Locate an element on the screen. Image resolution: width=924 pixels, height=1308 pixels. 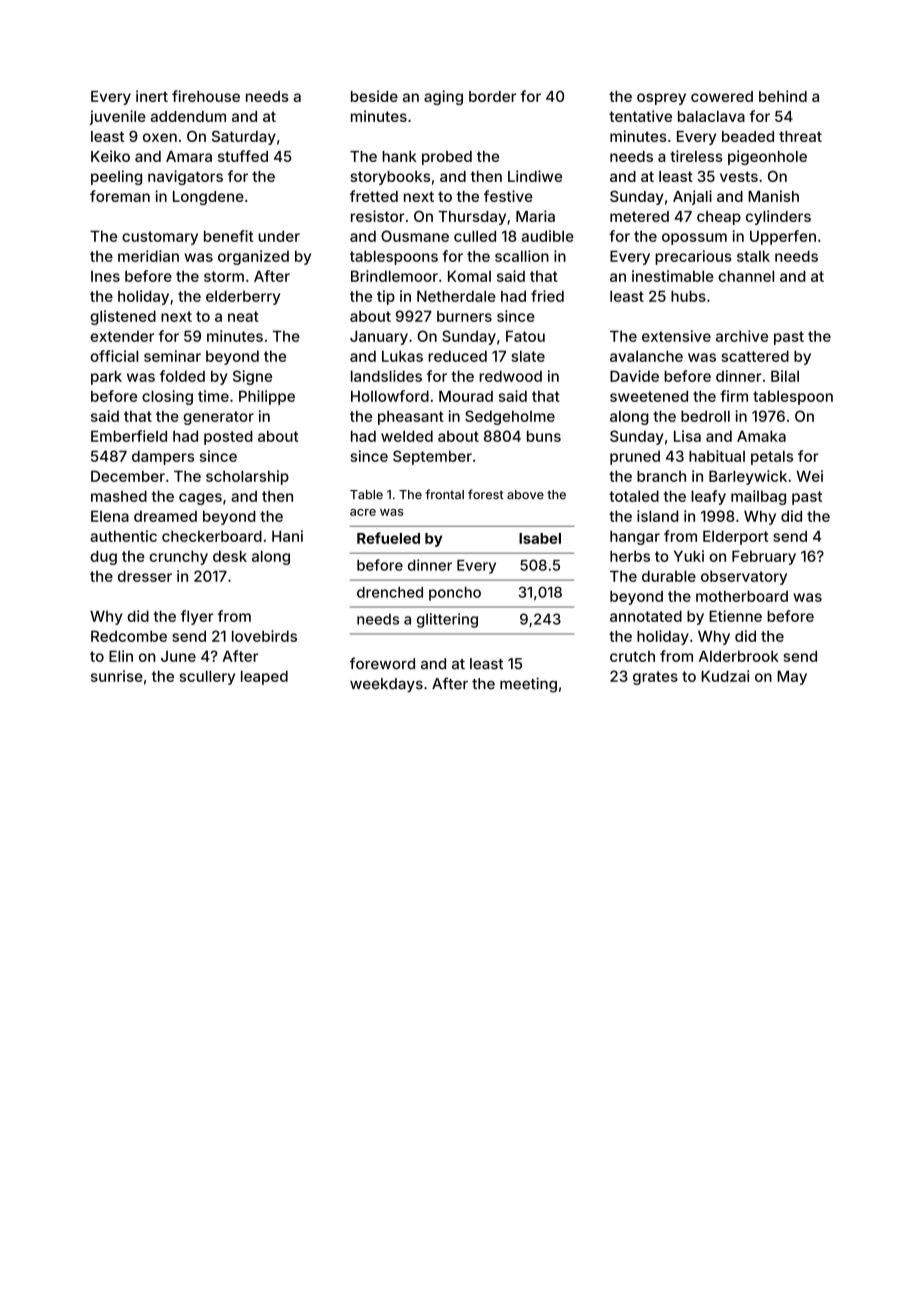
benefit is located at coordinates (228, 236).
